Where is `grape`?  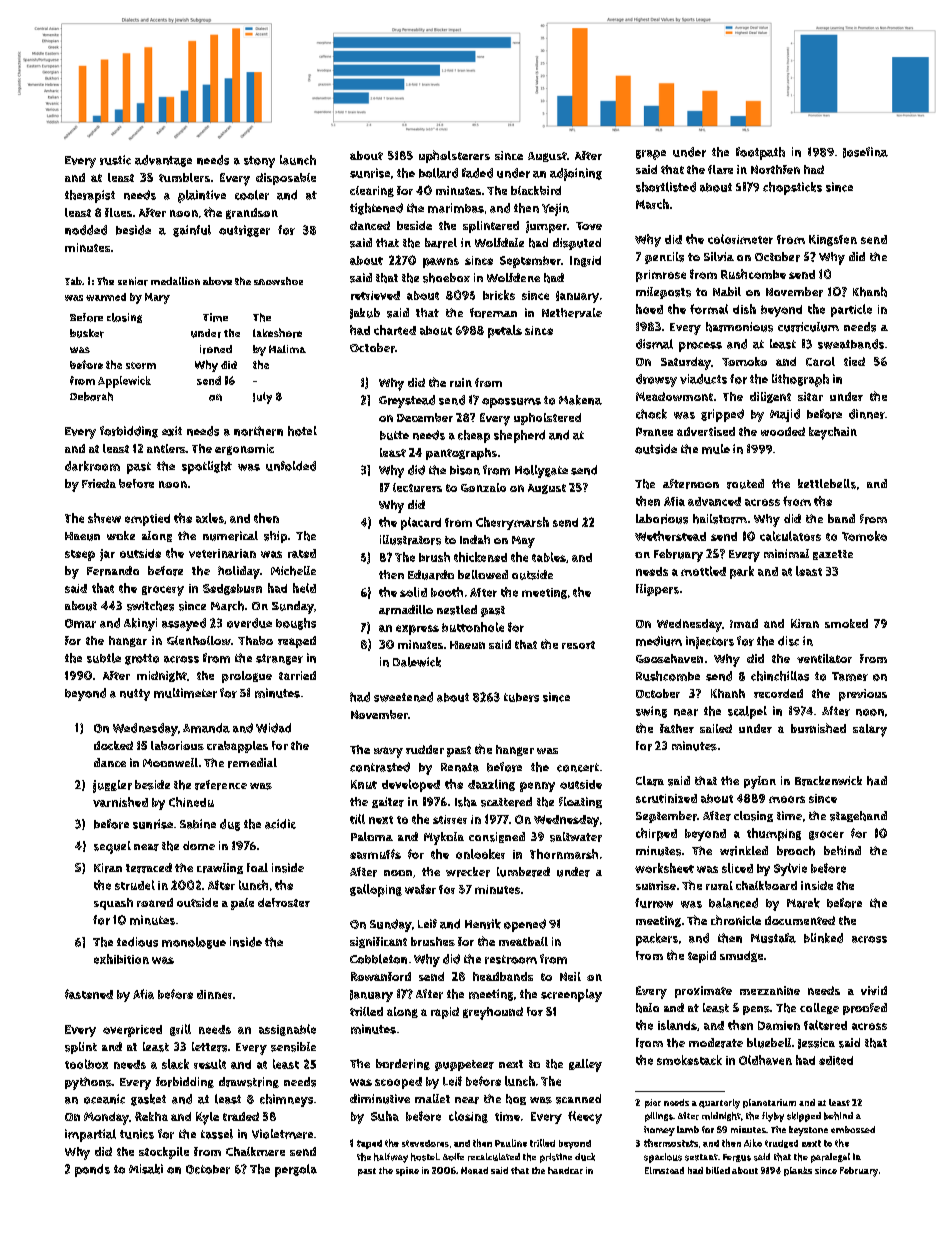 grape is located at coordinates (651, 155).
